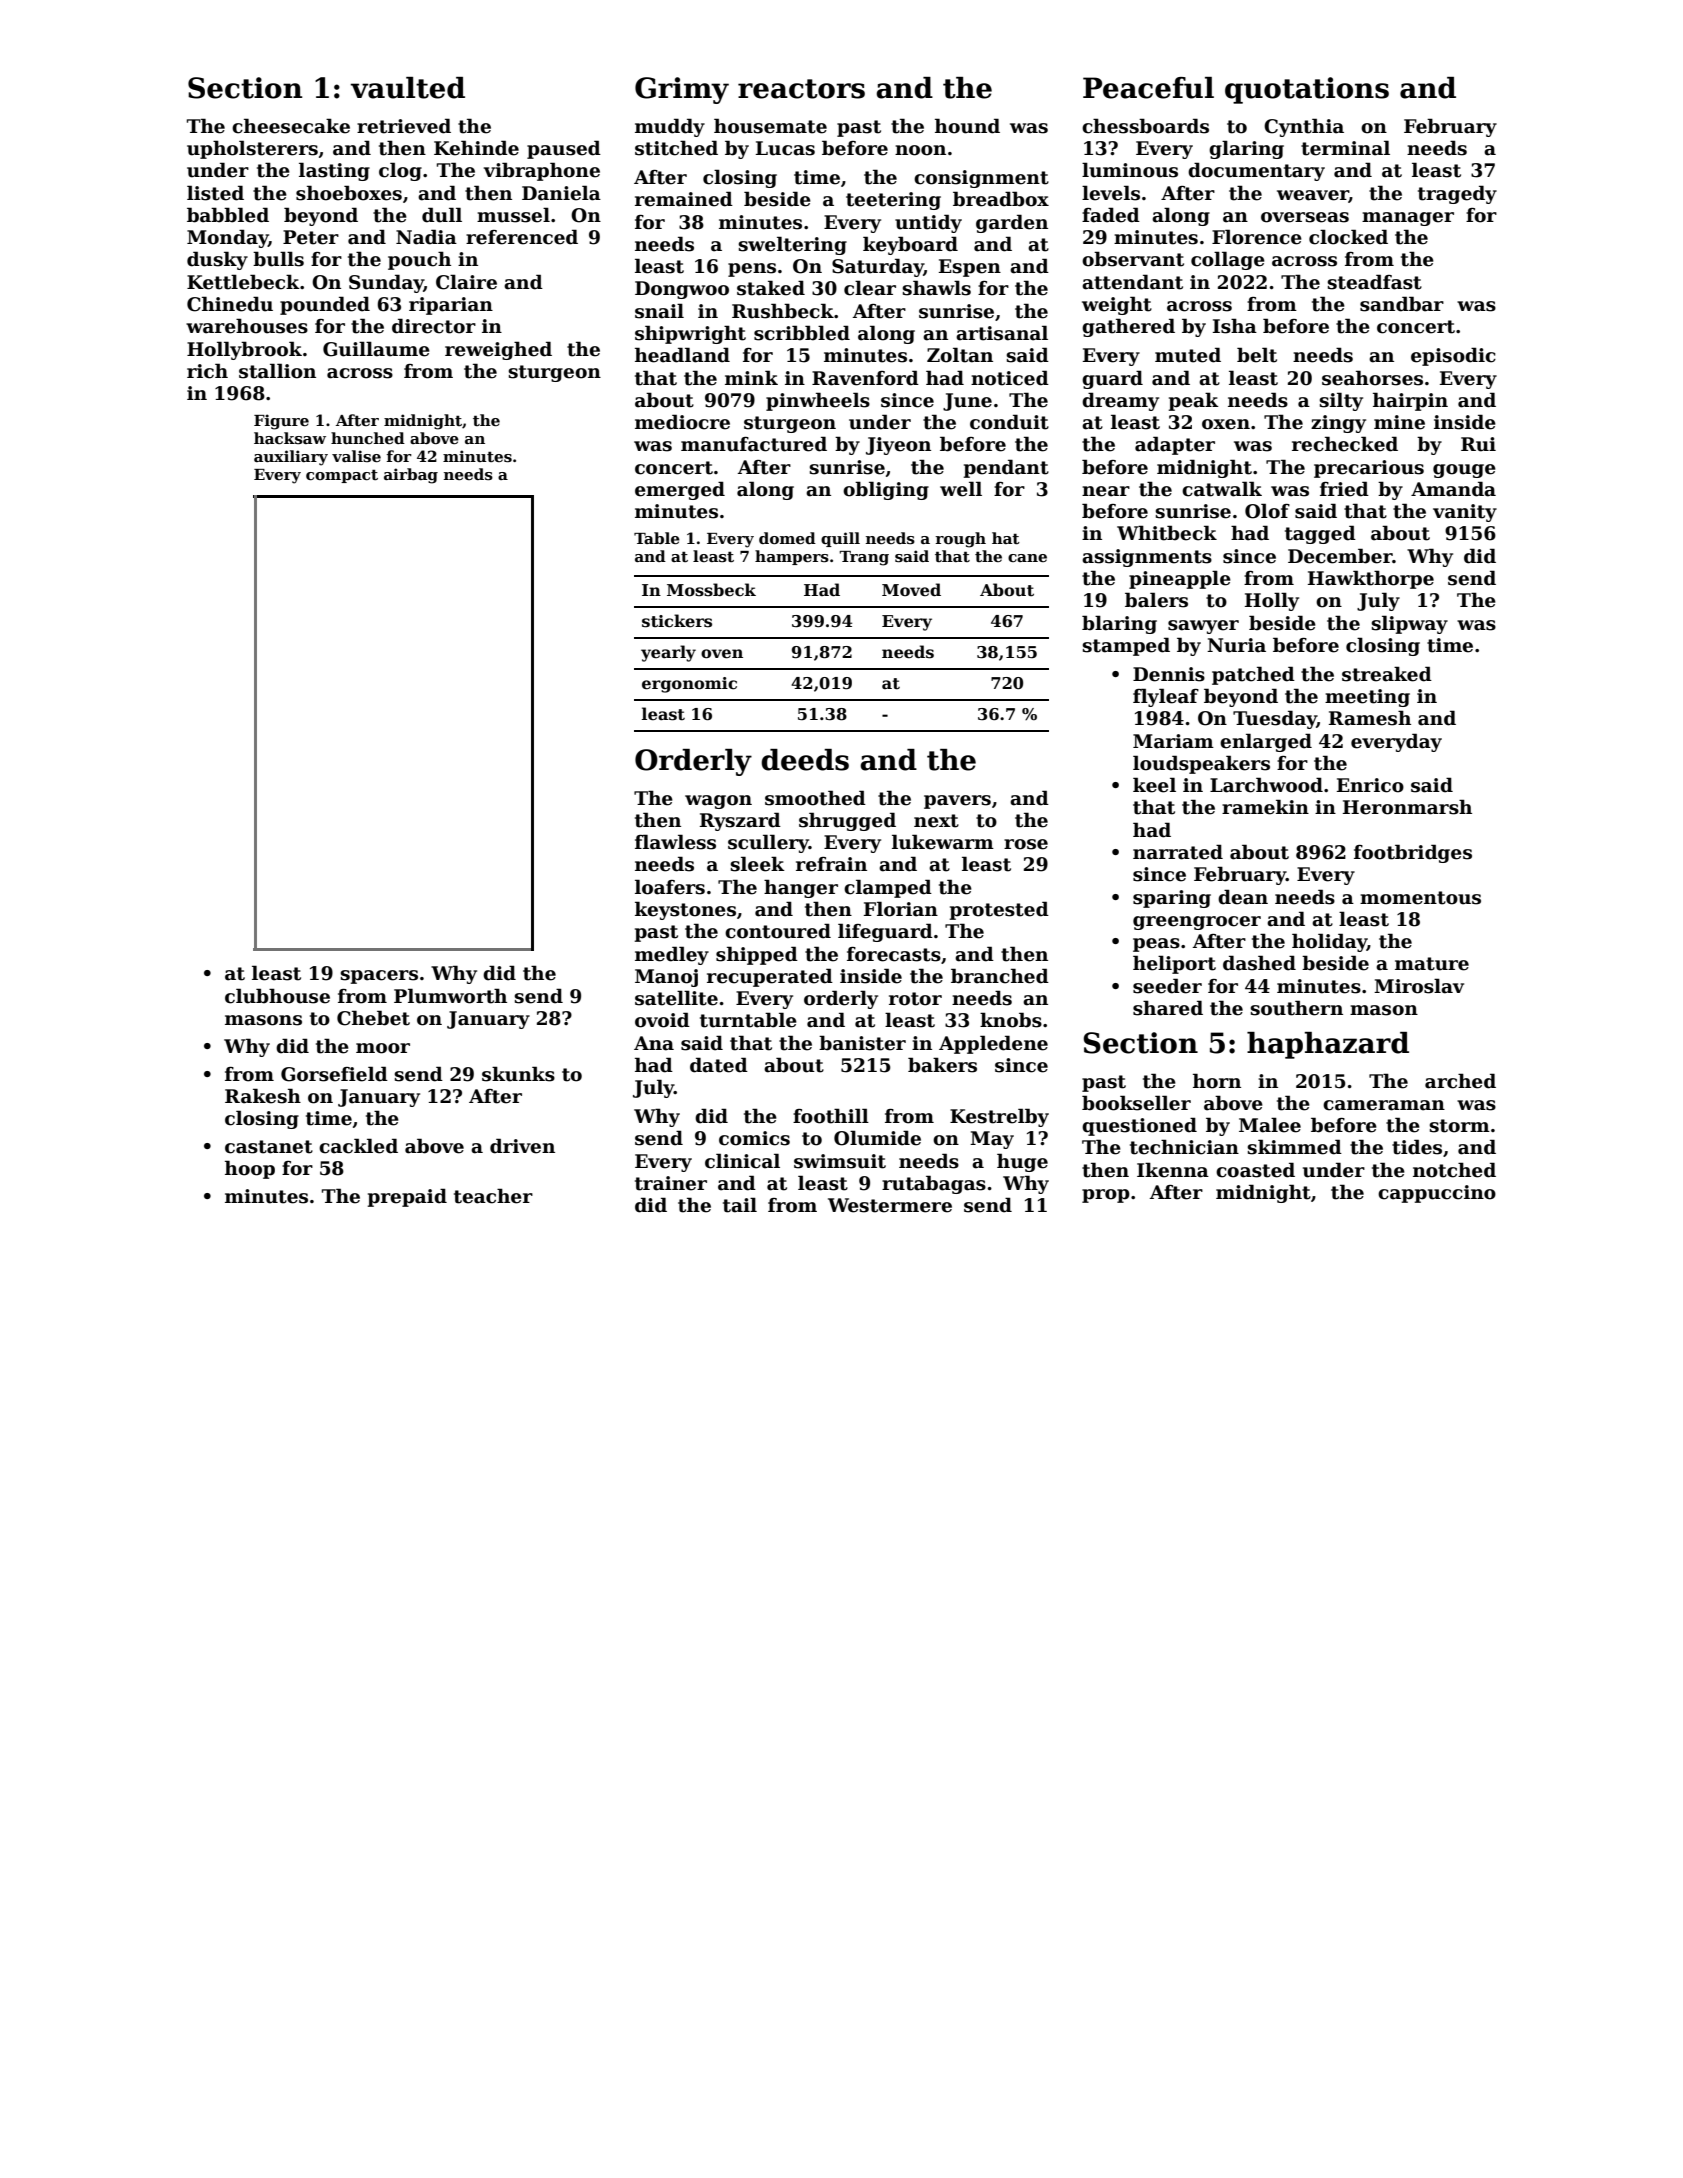 The height and width of the document is (2178, 1683). What do you see at coordinates (1275, 719) in the document?
I see `Tuesday` at bounding box center [1275, 719].
